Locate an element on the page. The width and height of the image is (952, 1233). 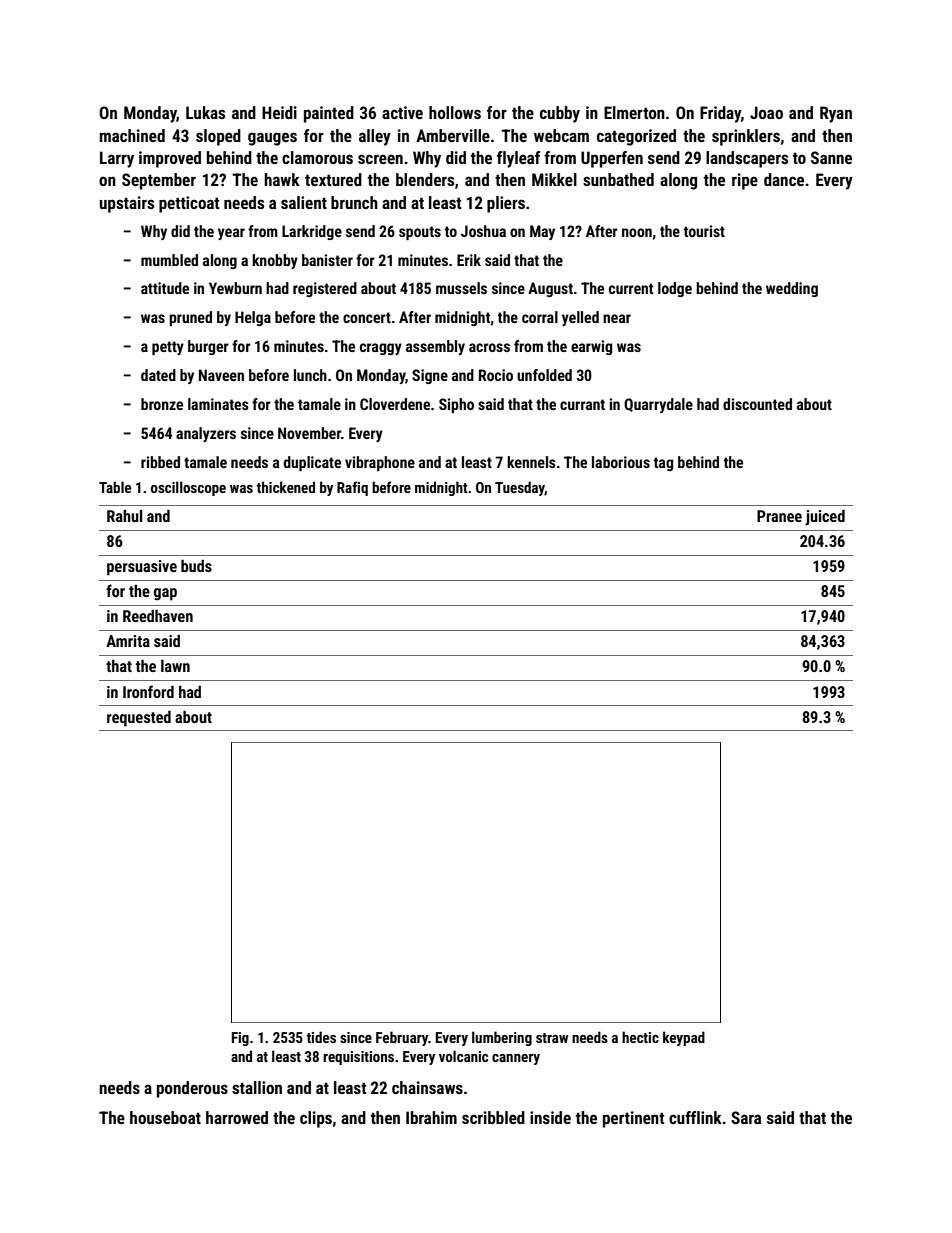
lunch is located at coordinates (310, 375).
